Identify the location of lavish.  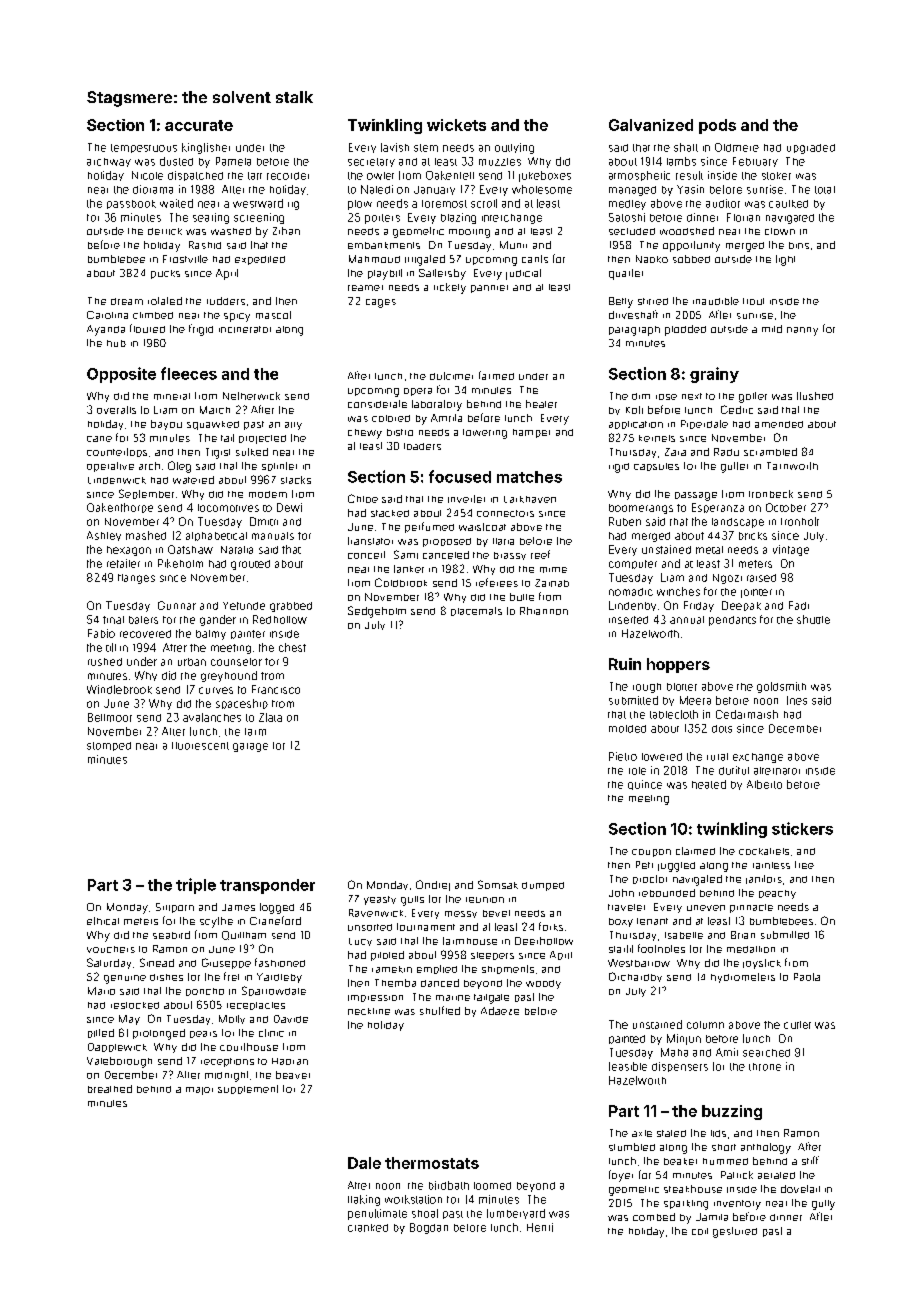
(395, 147).
